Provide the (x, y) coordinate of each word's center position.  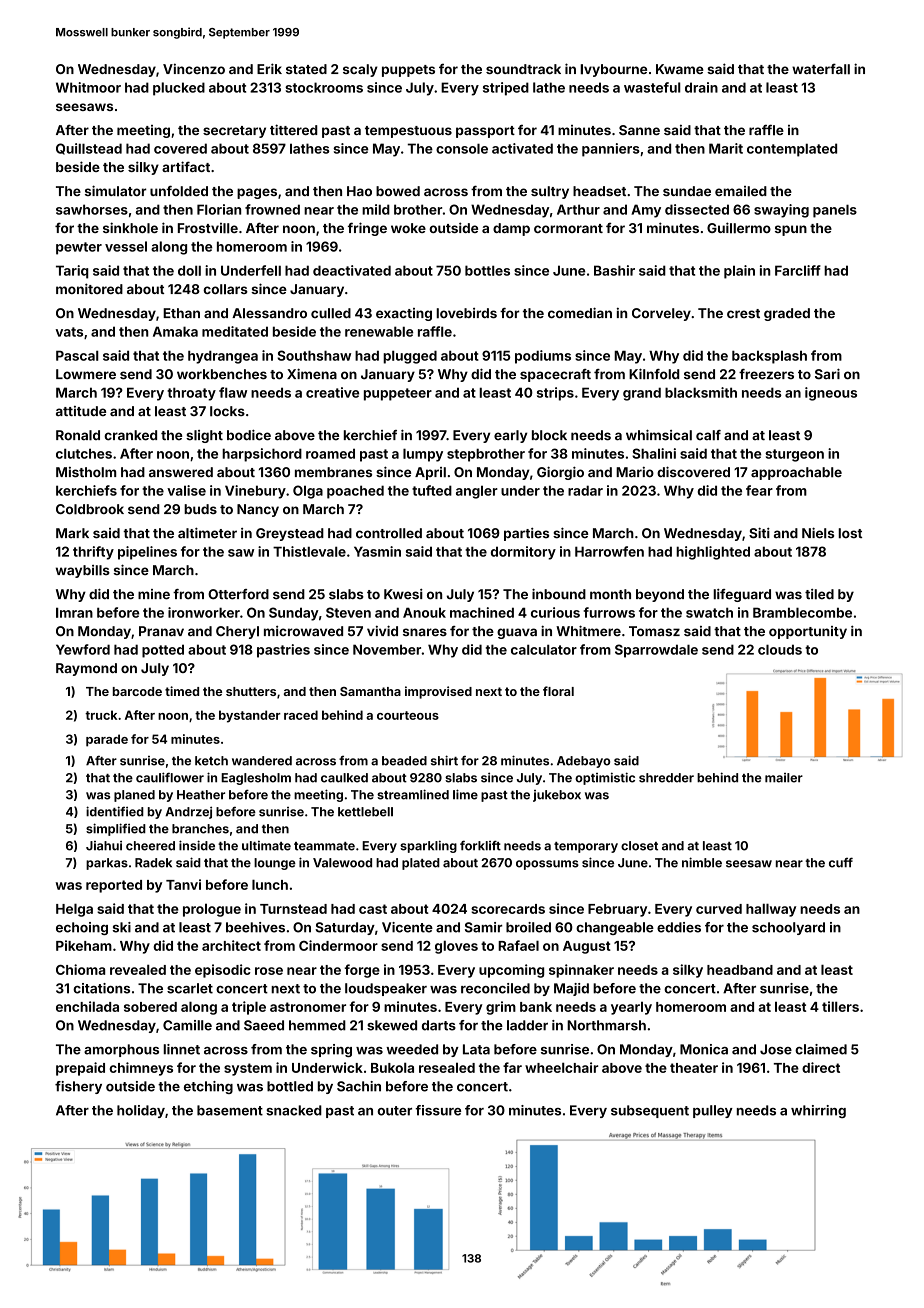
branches (200, 829)
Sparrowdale (656, 651)
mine (154, 594)
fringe (367, 229)
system (248, 1069)
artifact (186, 166)
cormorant (568, 228)
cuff (841, 862)
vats (69, 332)
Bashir (614, 270)
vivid (382, 630)
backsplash (769, 357)
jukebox (557, 796)
